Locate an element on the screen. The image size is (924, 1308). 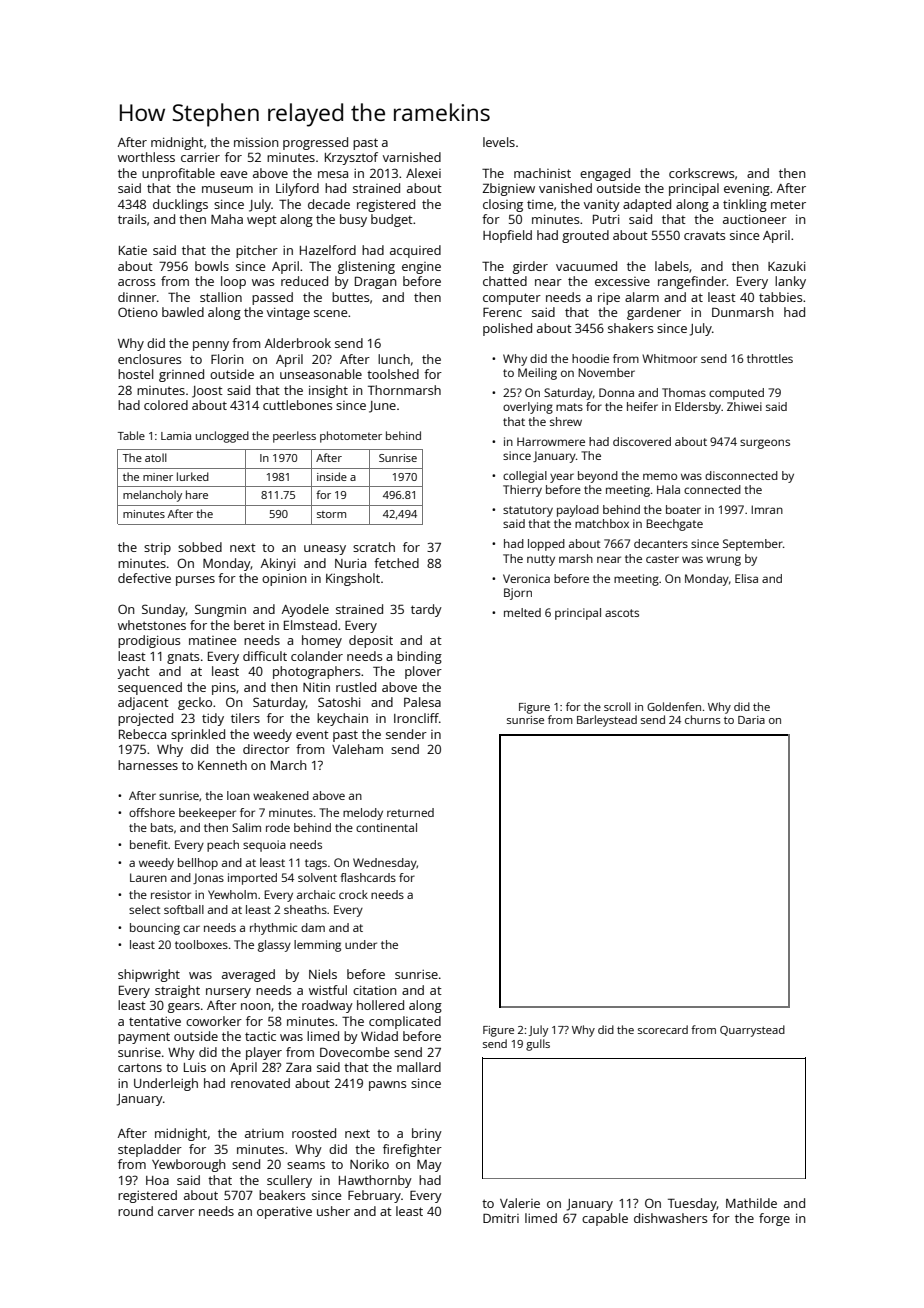
September is located at coordinates (753, 545).
